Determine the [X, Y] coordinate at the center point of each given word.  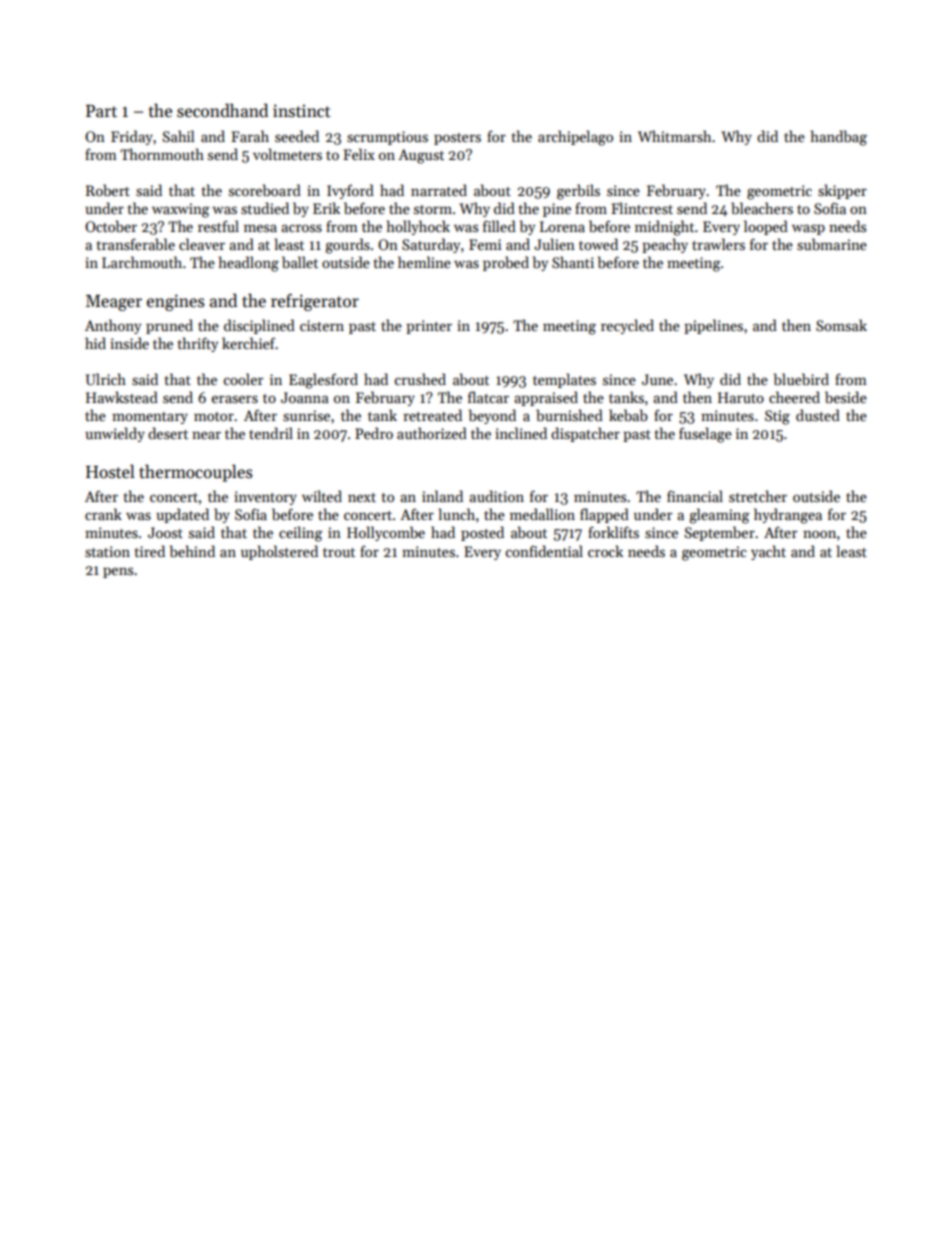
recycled [627, 326]
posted [482, 533]
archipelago [575, 138]
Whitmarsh [674, 136]
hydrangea [788, 516]
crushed [420, 379]
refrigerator [315, 302]
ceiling [300, 534]
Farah [250, 136]
